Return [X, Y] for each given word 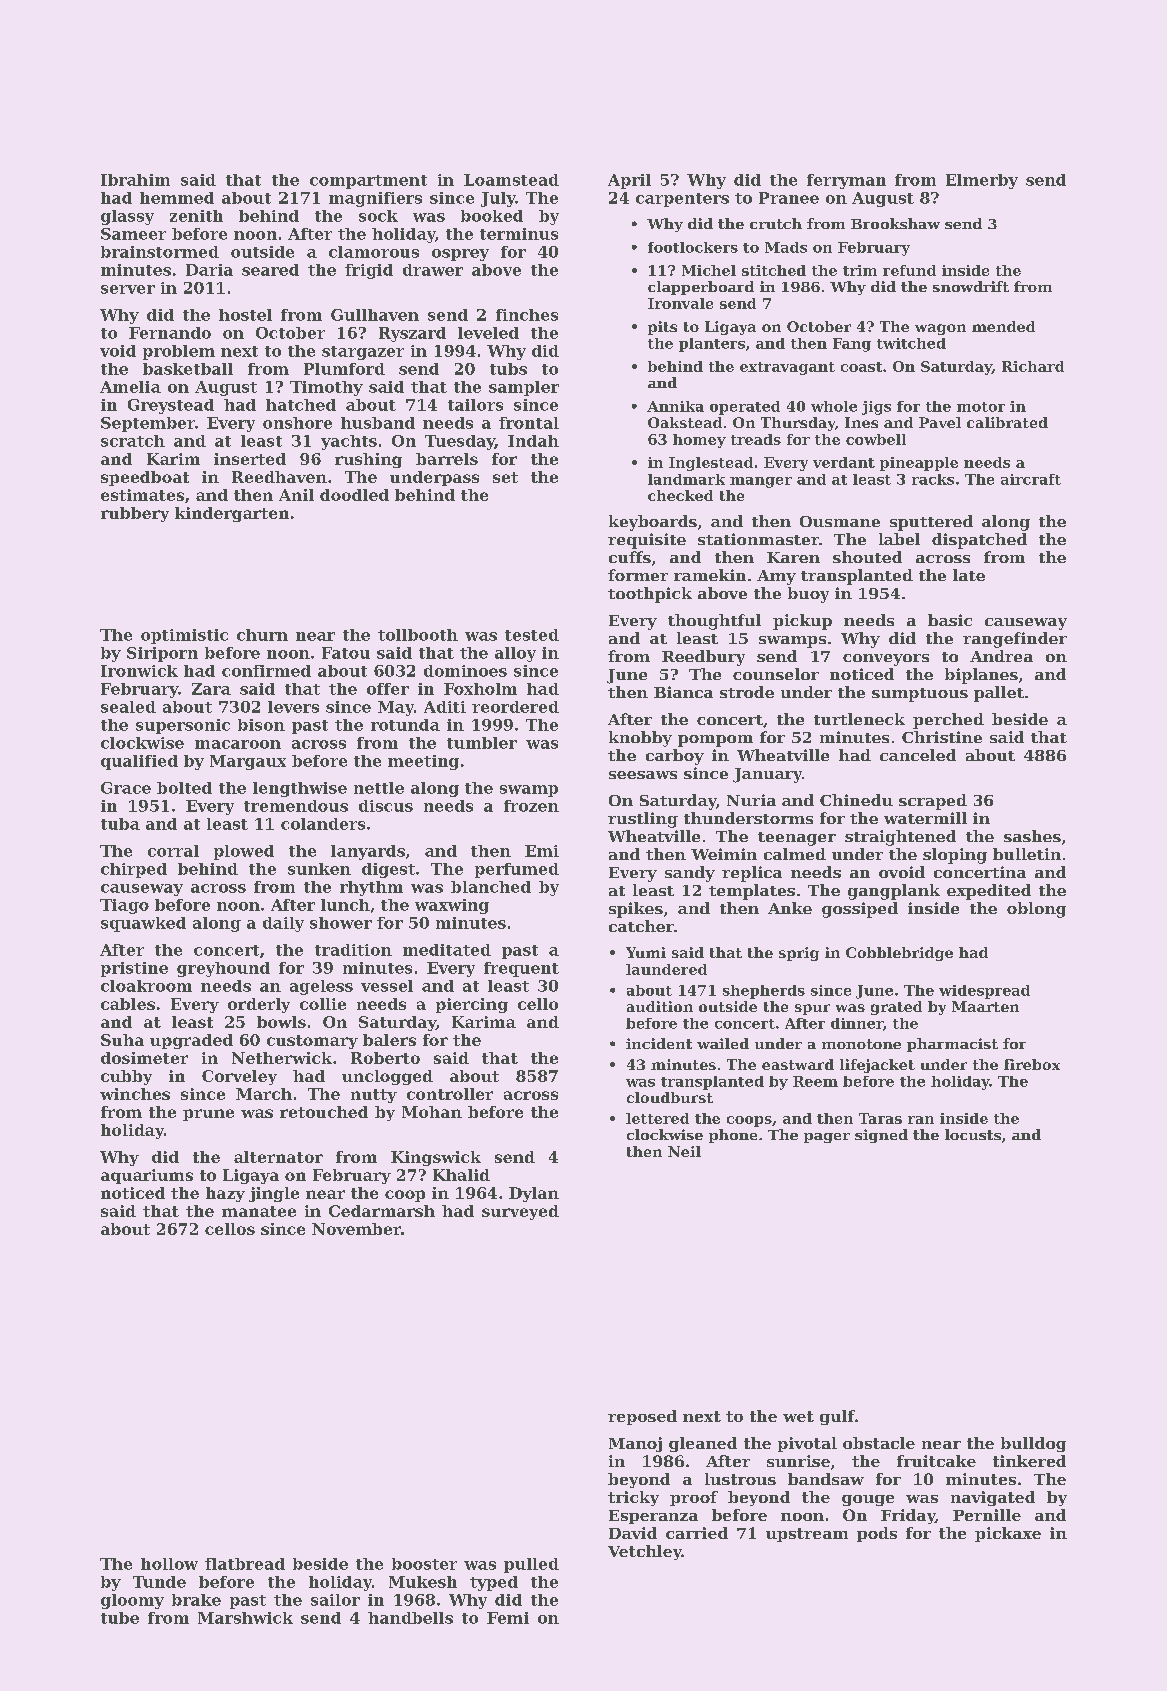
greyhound [223, 969]
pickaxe [1008, 1534]
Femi [508, 1618]
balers [389, 1040]
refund [909, 270]
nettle [379, 788]
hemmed [177, 198]
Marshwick [245, 1618]
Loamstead [511, 180]
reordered [515, 707]
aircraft [1031, 479]
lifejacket [877, 1066]
